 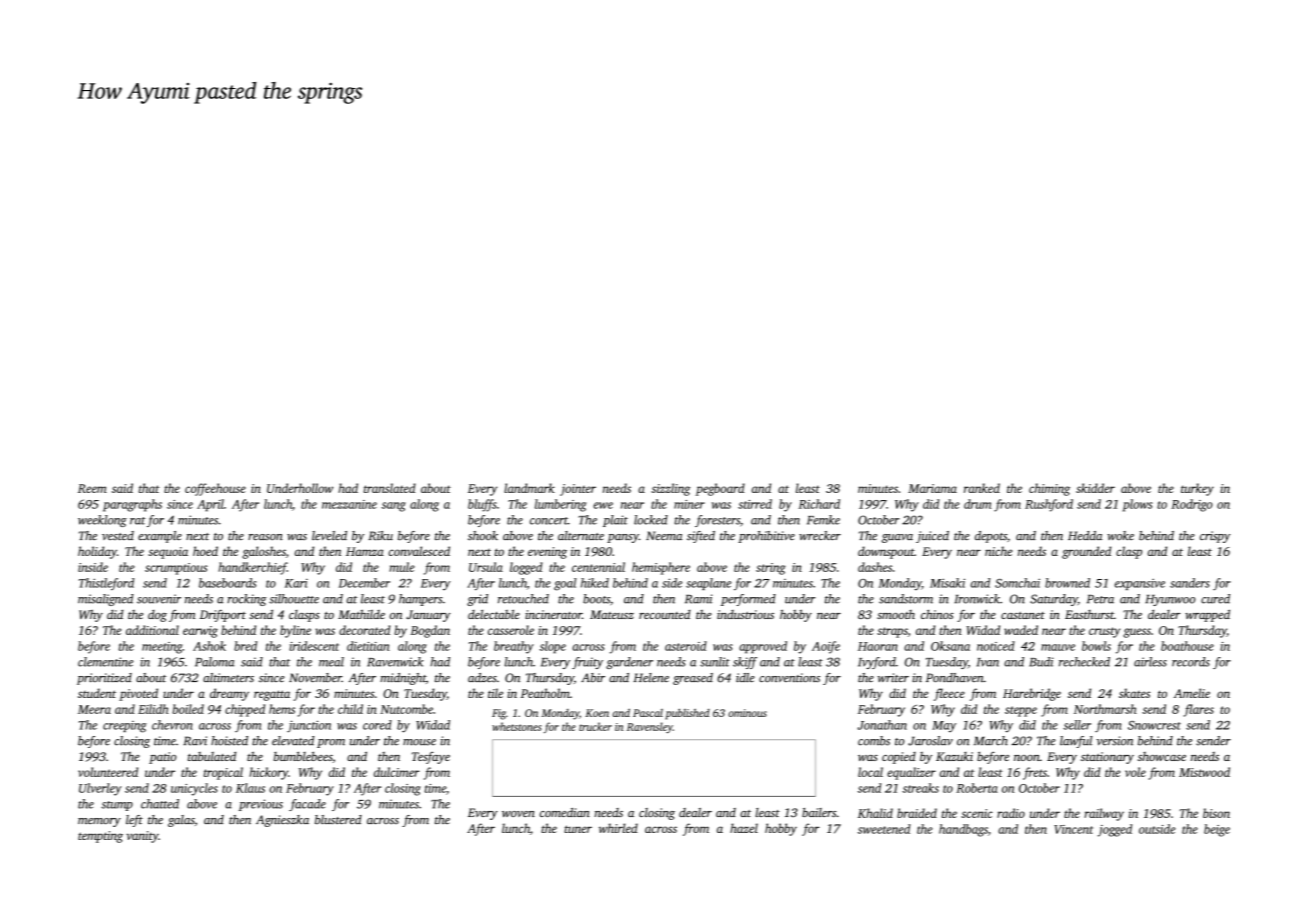 What do you see at coordinates (789, 678) in the page?
I see `conventions` at bounding box center [789, 678].
